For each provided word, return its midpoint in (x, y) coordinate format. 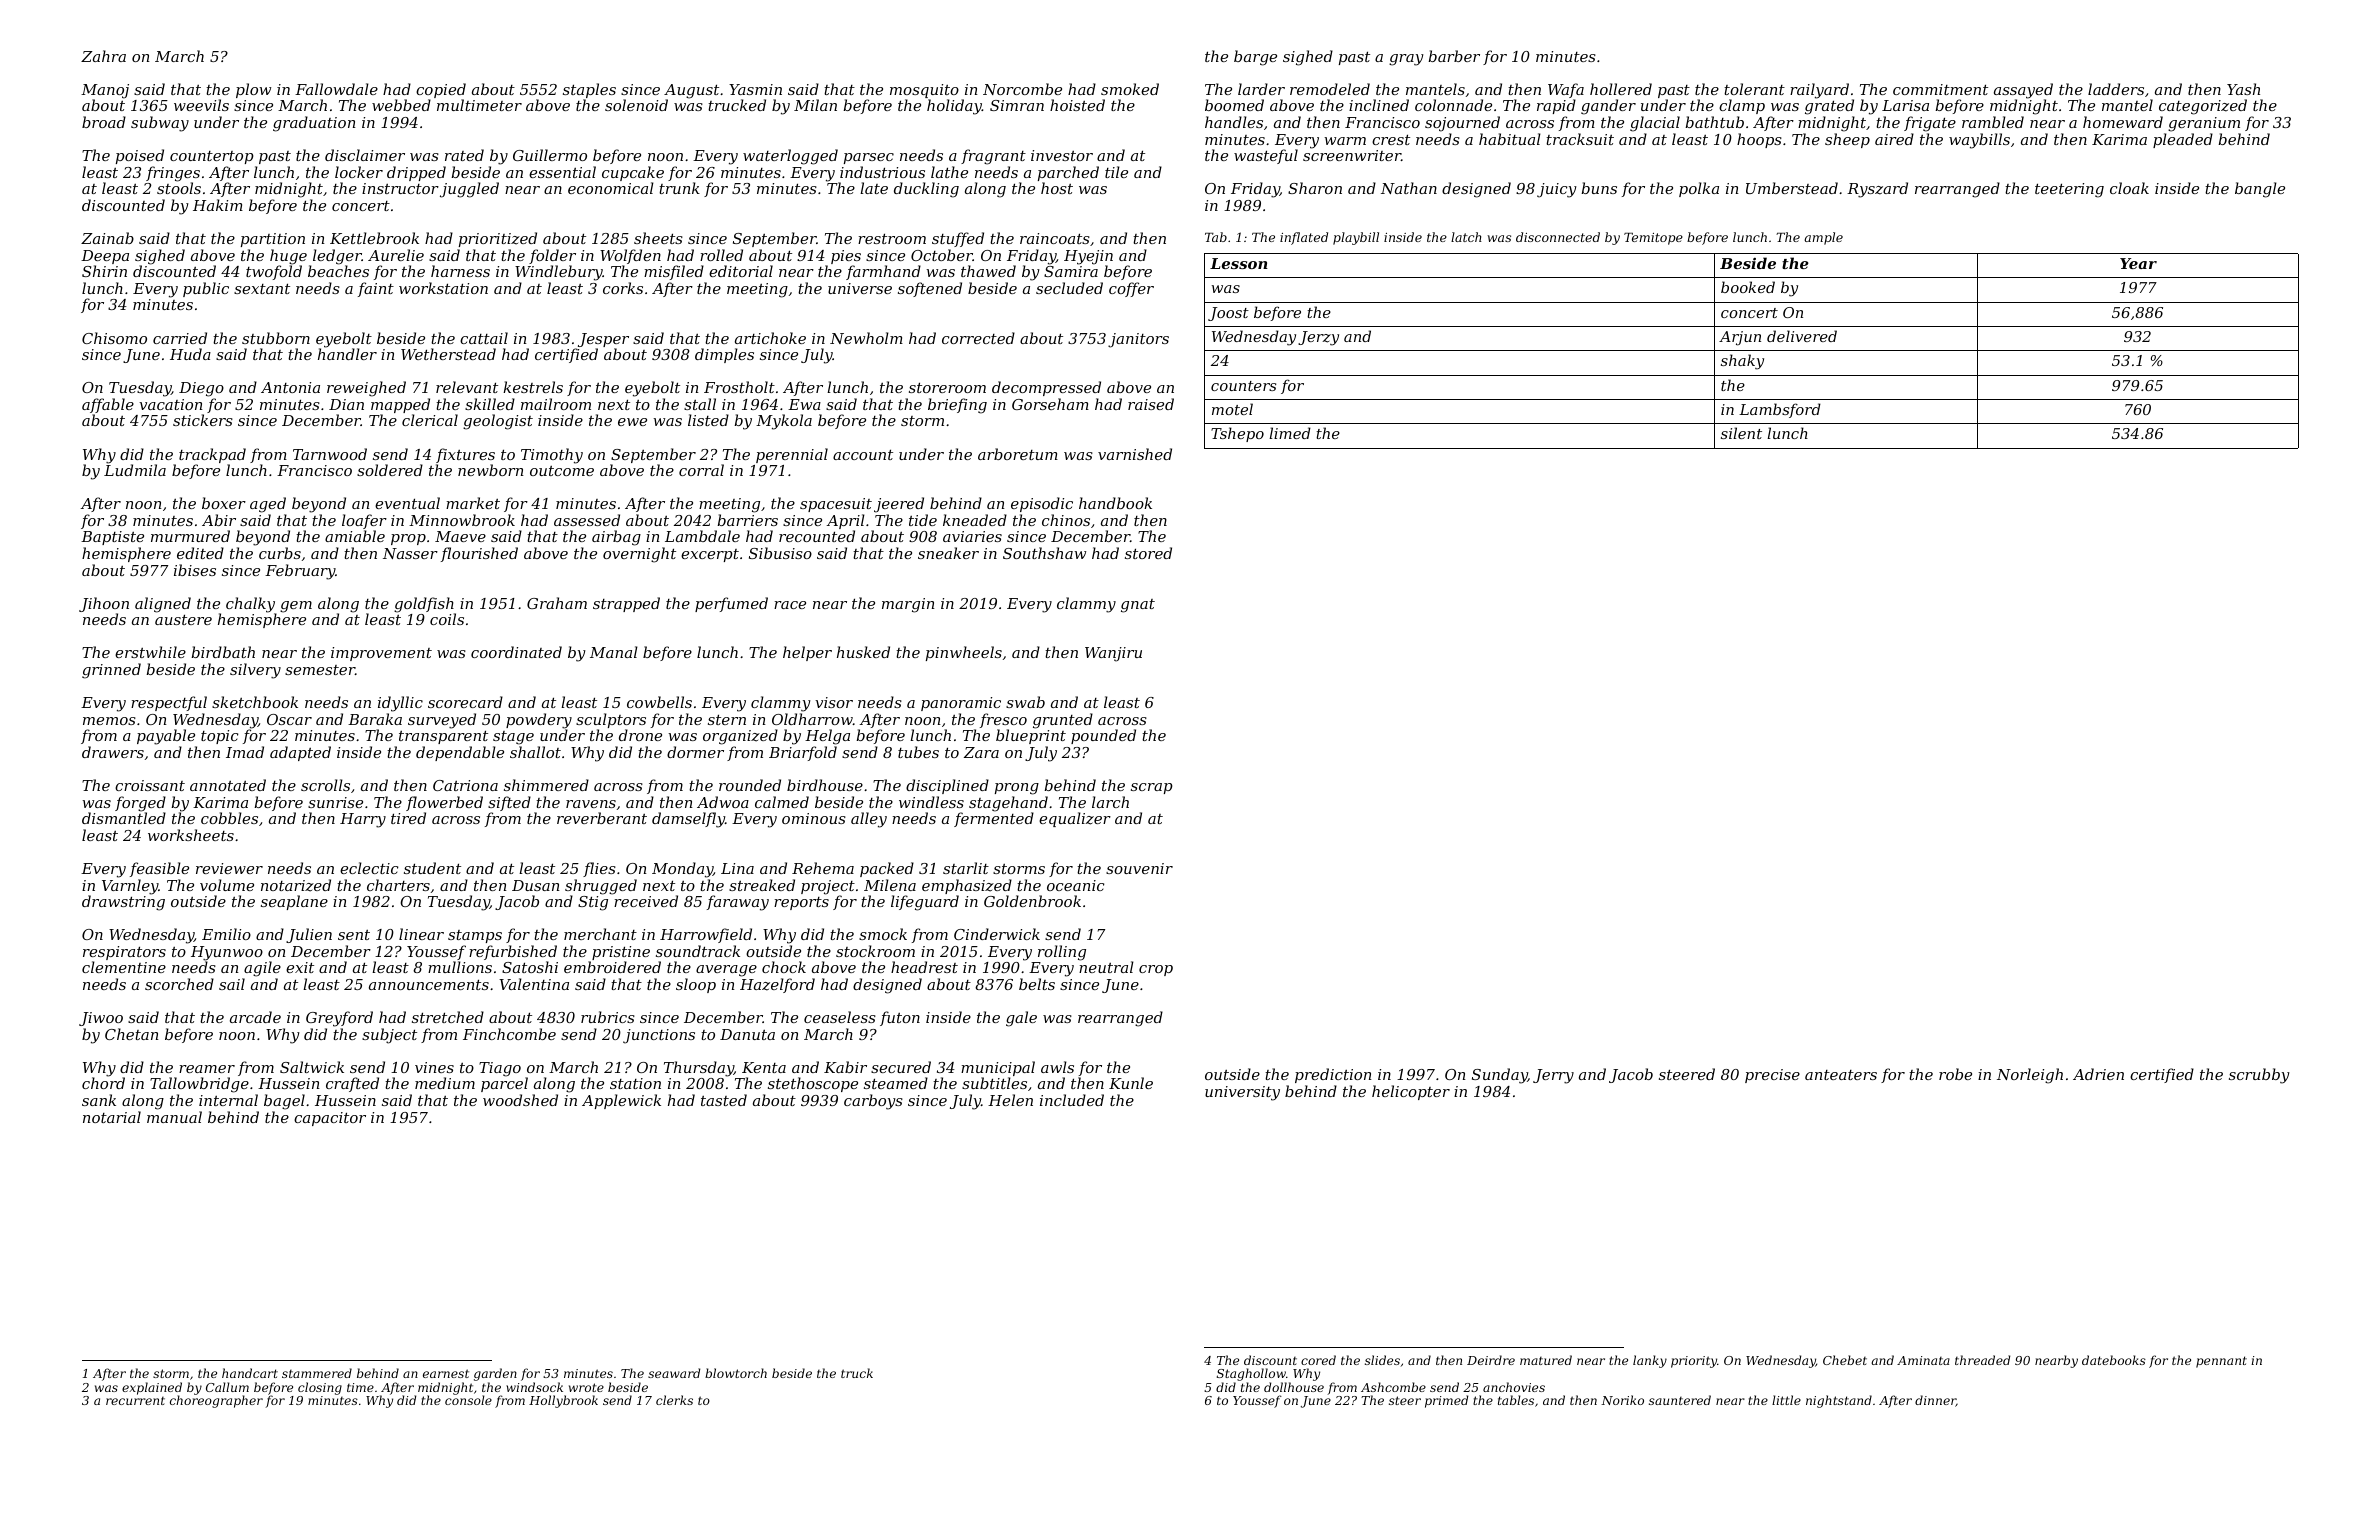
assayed (2023, 91)
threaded (1982, 1360)
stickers (203, 420)
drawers (113, 752)
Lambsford (1780, 410)
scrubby (2259, 1076)
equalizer (1075, 819)
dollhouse (1294, 1387)
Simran (1017, 105)
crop (1156, 970)
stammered (317, 1373)
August (691, 92)
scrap (1151, 788)
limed (1290, 433)
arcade (255, 1017)
